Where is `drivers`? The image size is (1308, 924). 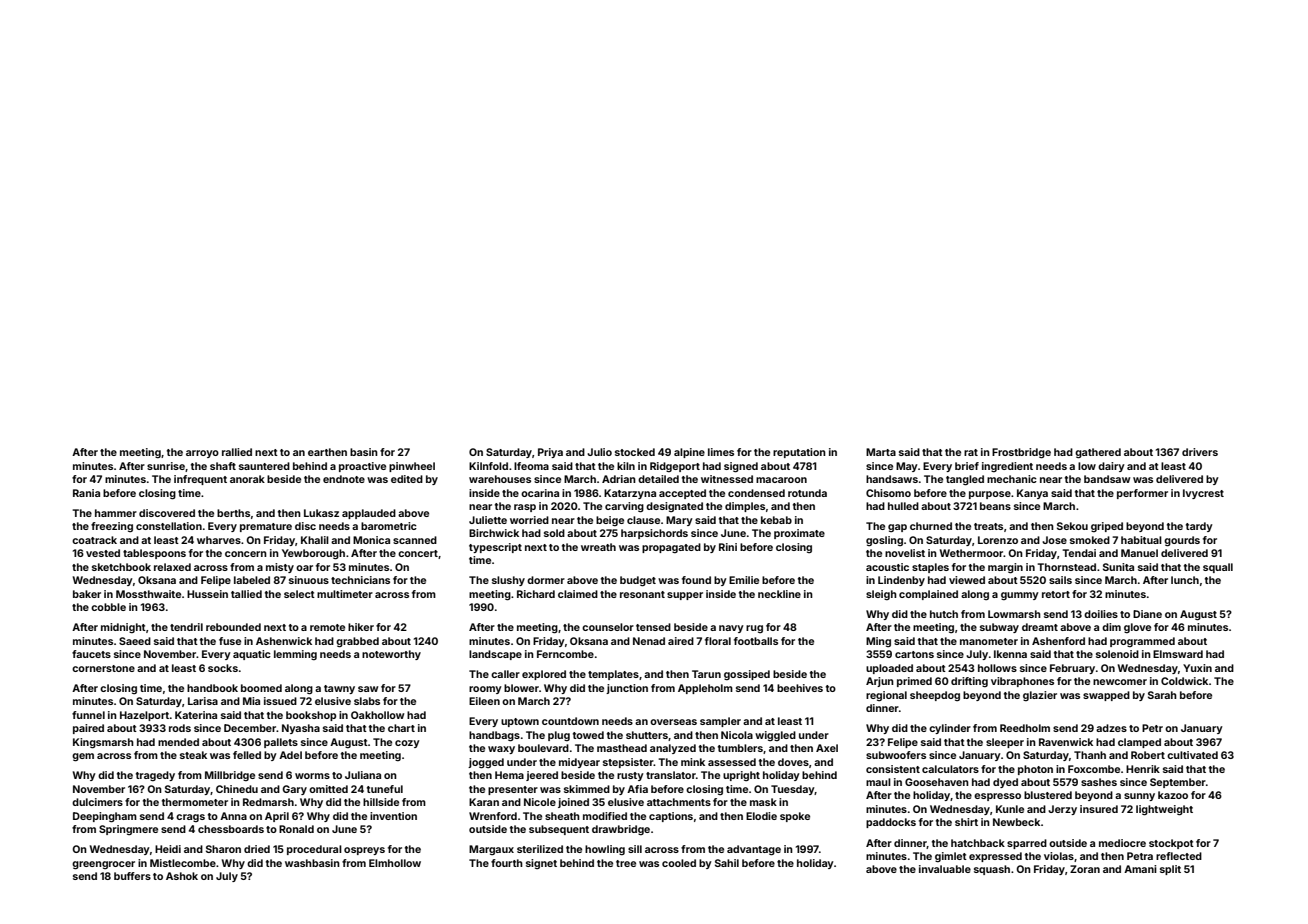
drivers is located at coordinates (1200, 452).
